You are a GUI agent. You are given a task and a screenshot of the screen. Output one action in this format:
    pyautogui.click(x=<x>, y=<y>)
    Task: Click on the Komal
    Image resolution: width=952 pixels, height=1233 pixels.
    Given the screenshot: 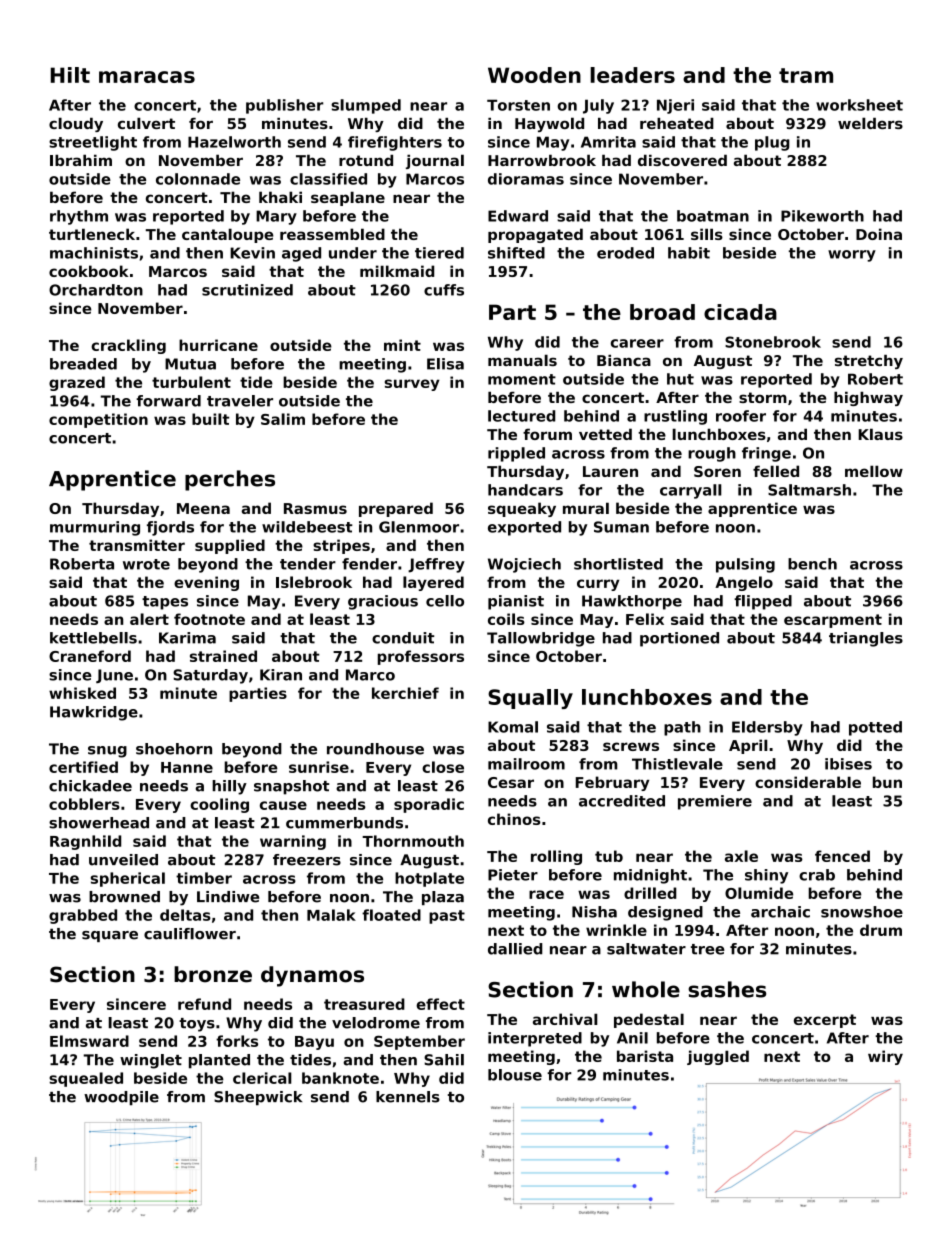 What is the action you would take?
    pyautogui.click(x=513, y=727)
